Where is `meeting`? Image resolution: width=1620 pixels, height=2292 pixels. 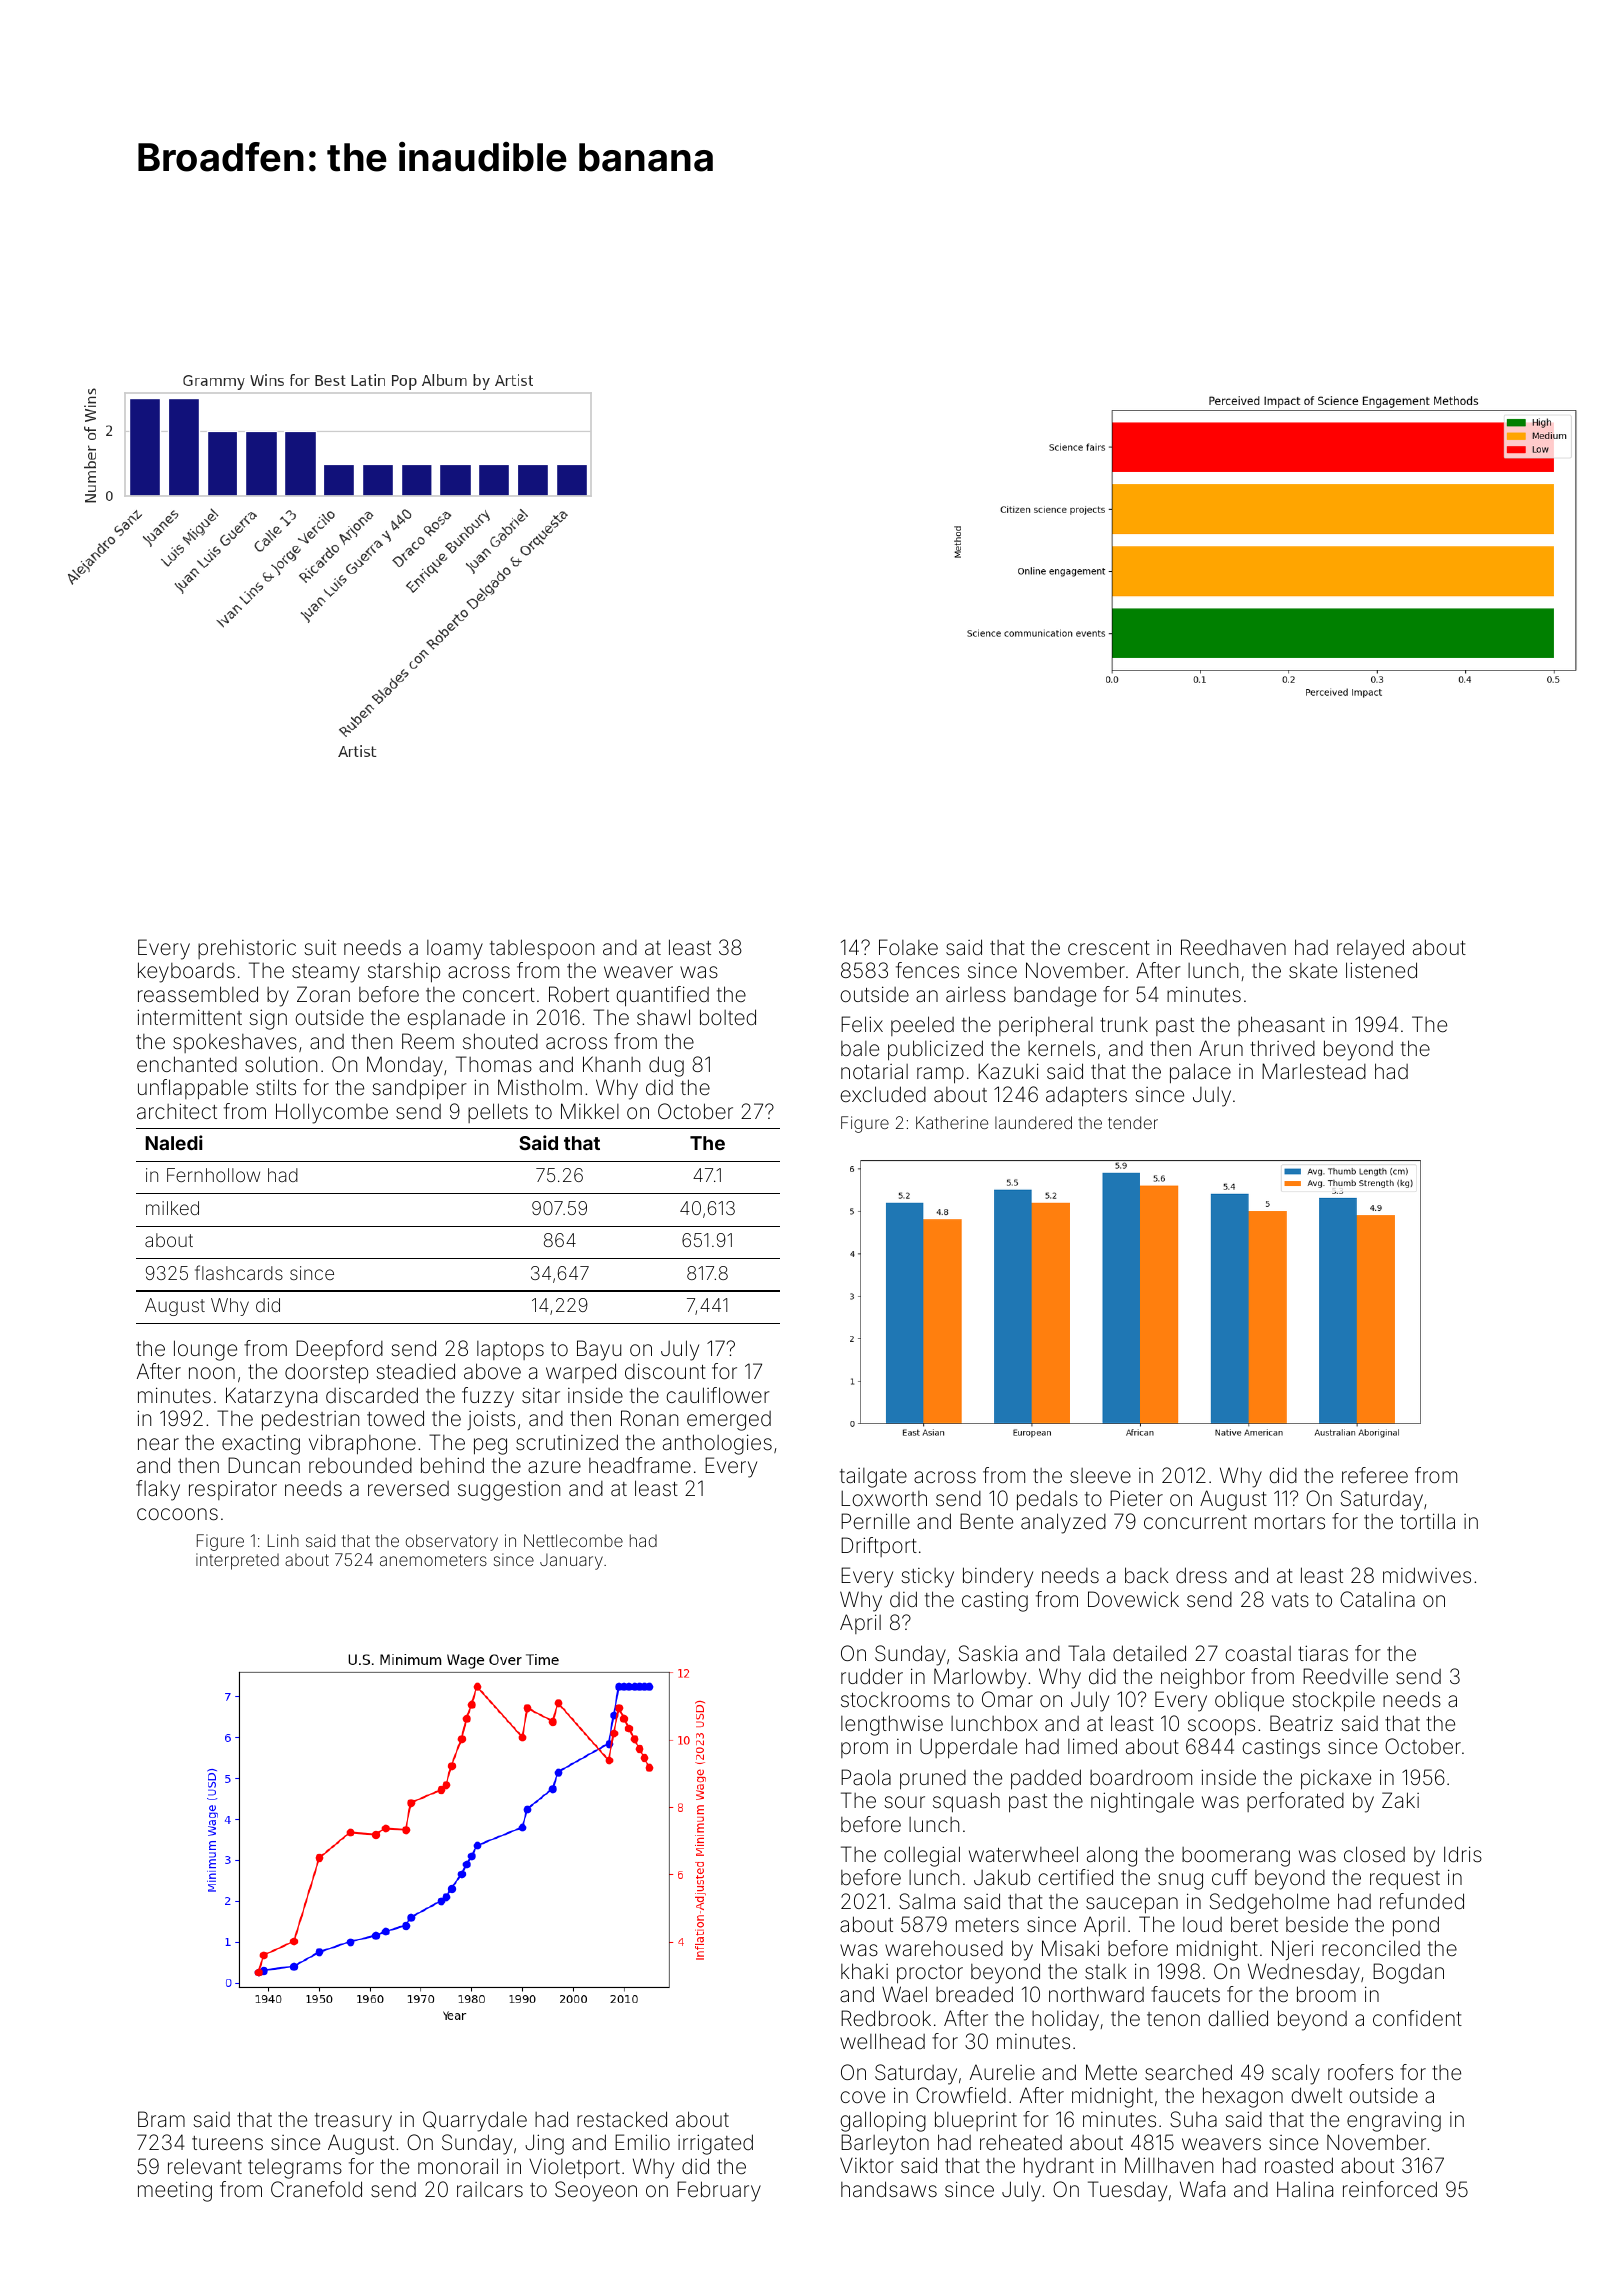 meeting is located at coordinates (175, 2191).
